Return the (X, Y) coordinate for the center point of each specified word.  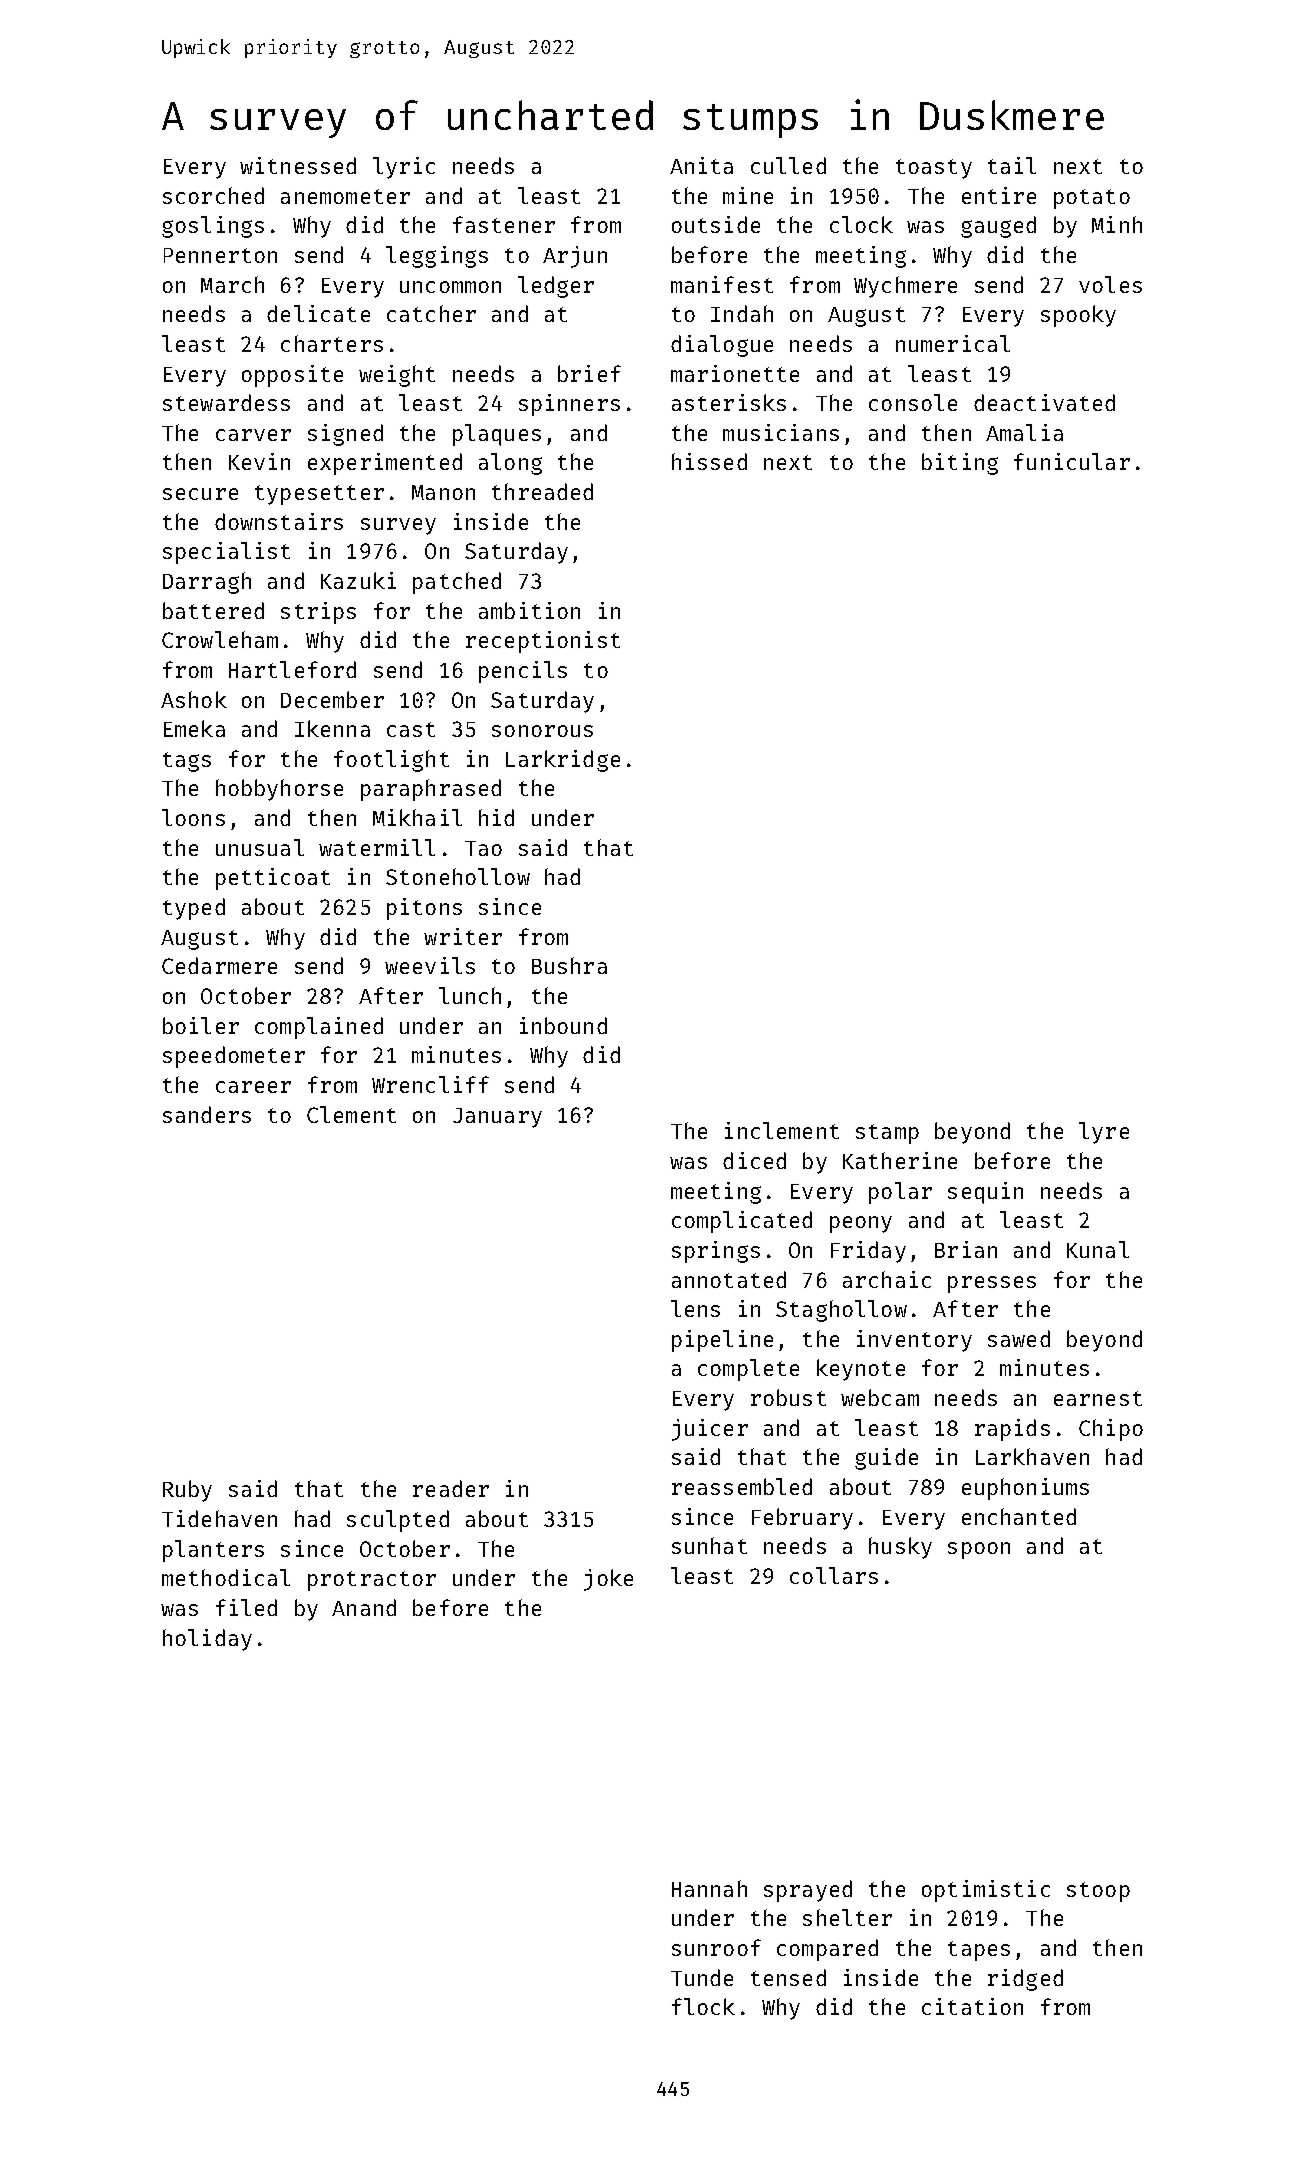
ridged (1025, 1980)
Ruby (187, 1491)
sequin (985, 1193)
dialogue (722, 346)
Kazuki (358, 580)
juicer (710, 1430)
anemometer (345, 196)
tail (1012, 165)
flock (703, 2006)
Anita (701, 165)
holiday (207, 1640)
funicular (1072, 461)
